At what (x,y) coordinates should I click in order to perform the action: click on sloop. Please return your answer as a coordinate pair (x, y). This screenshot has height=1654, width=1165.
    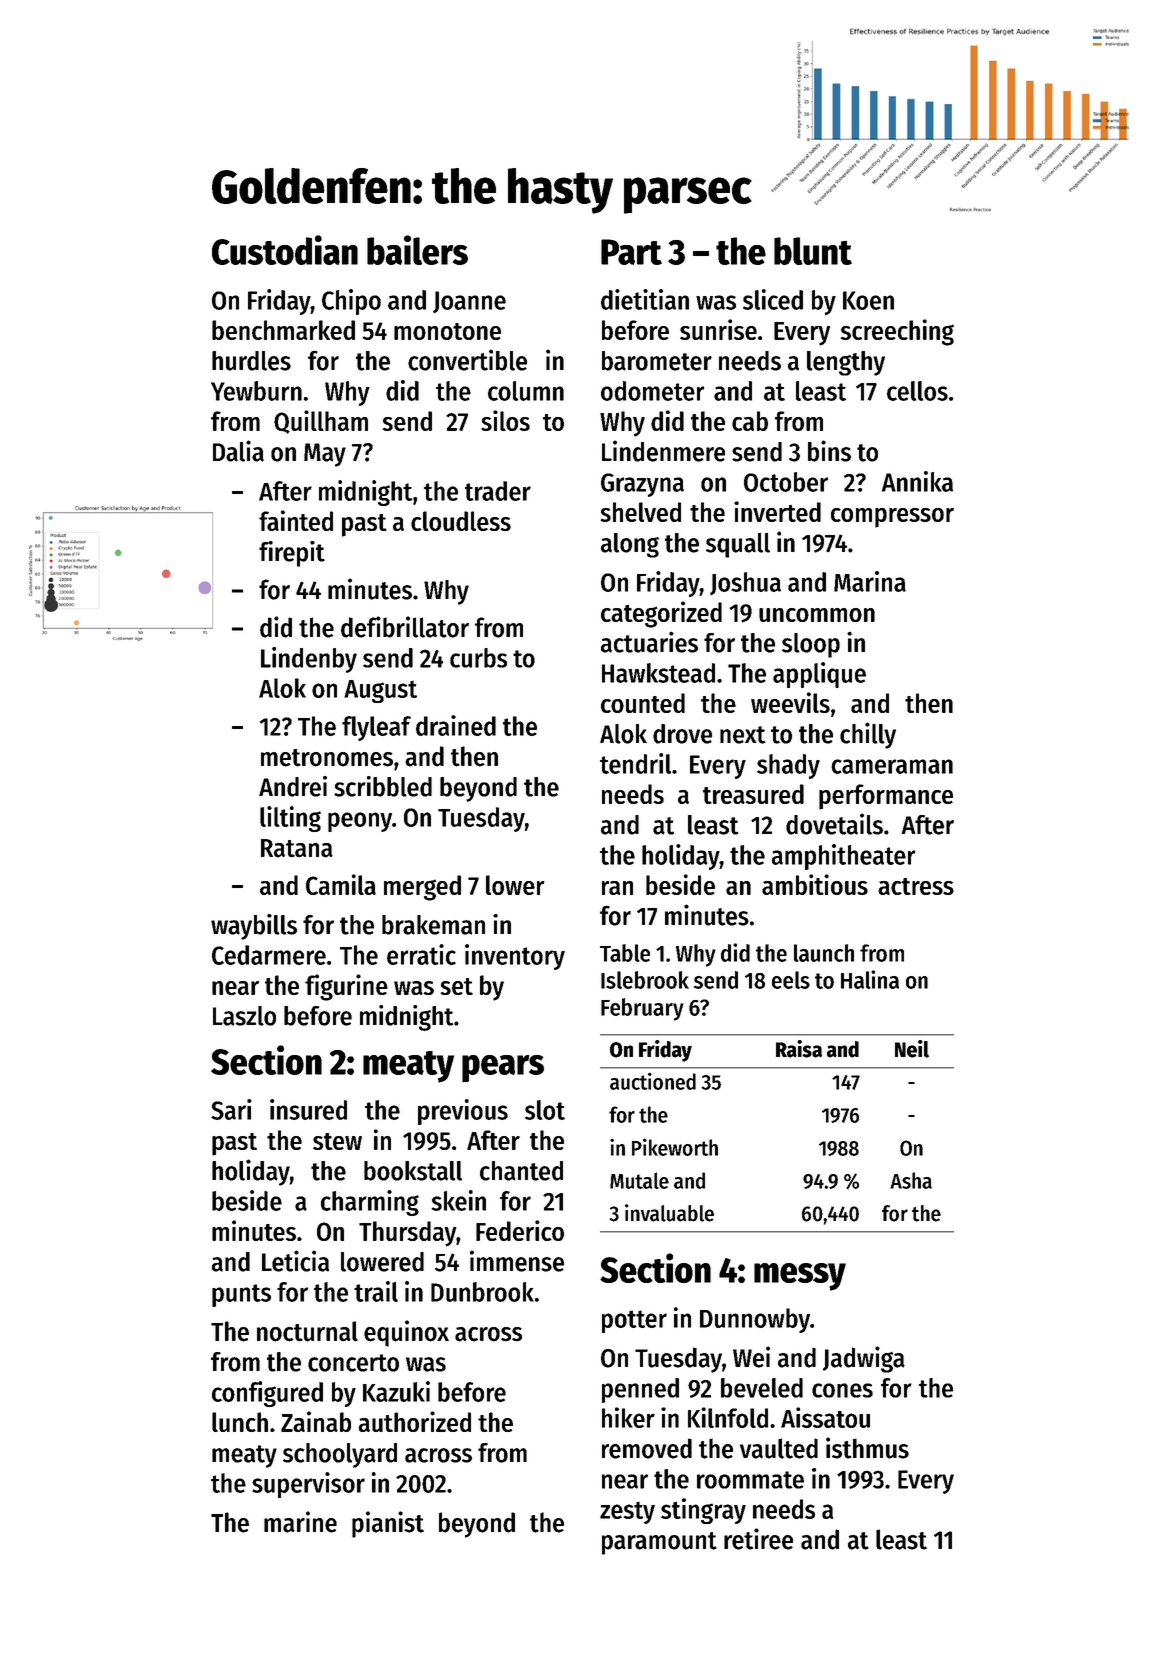
    Looking at the image, I should click on (811, 645).
